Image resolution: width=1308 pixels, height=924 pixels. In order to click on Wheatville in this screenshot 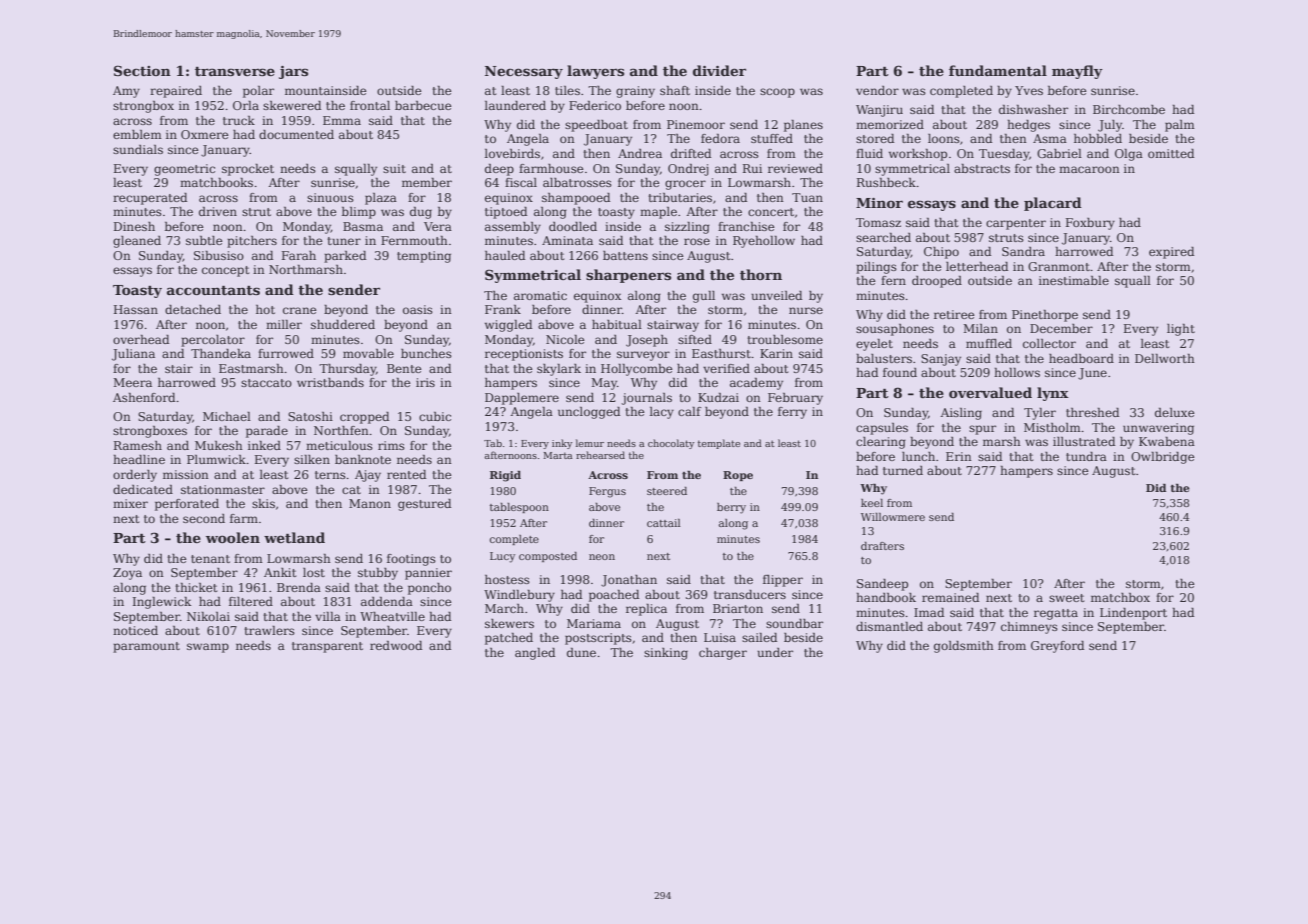, I will do `click(392, 616)`.
